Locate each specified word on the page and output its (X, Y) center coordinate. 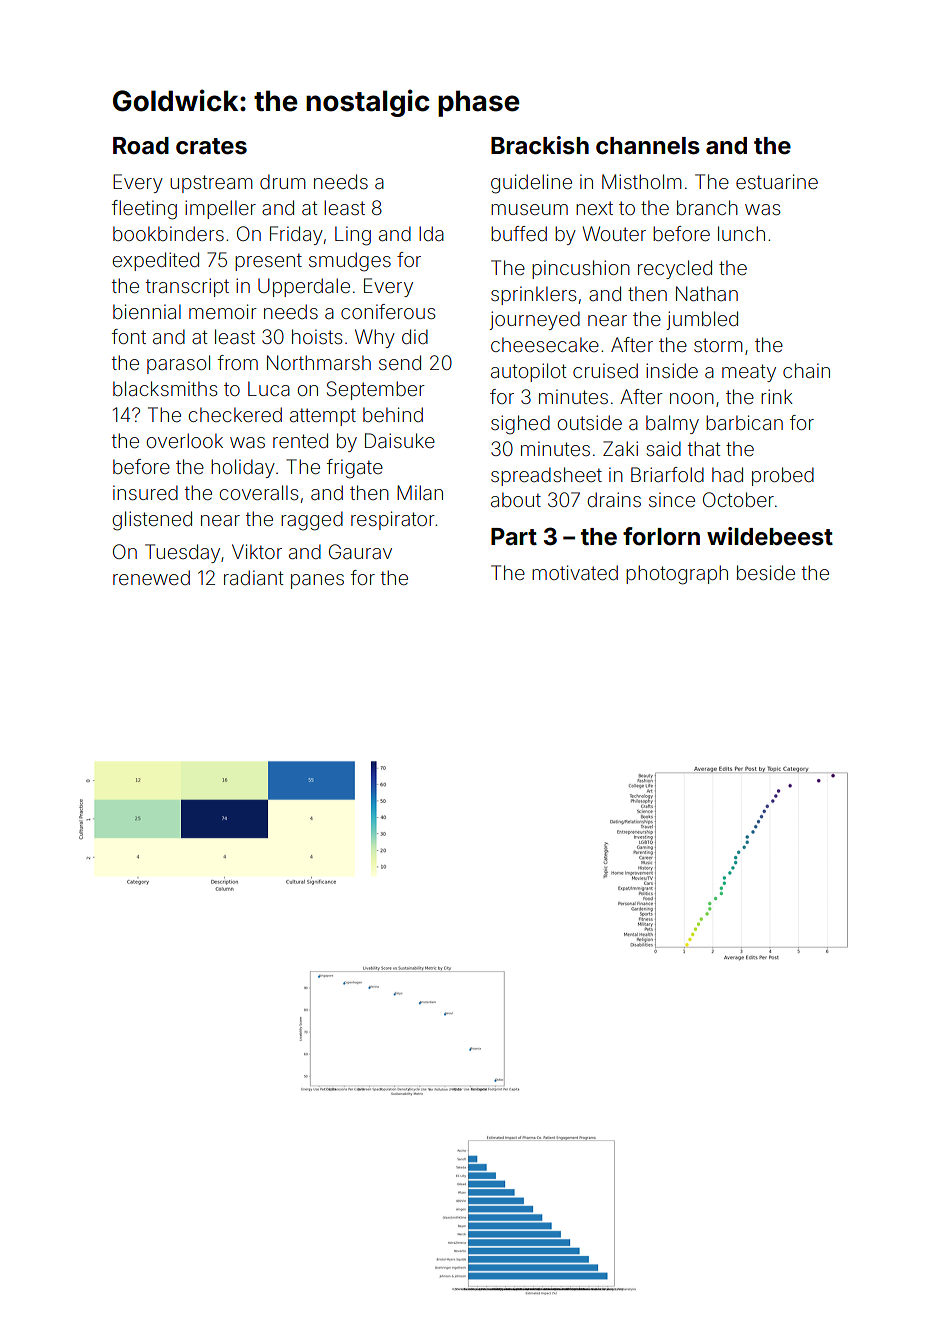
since (672, 499)
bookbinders (168, 233)
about (516, 499)
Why (375, 338)
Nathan (707, 293)
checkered (235, 414)
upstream (211, 184)
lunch (741, 233)
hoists (317, 336)
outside (590, 422)
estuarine (777, 181)
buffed (519, 233)
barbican (744, 422)
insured (145, 492)
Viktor (257, 551)
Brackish (540, 145)
